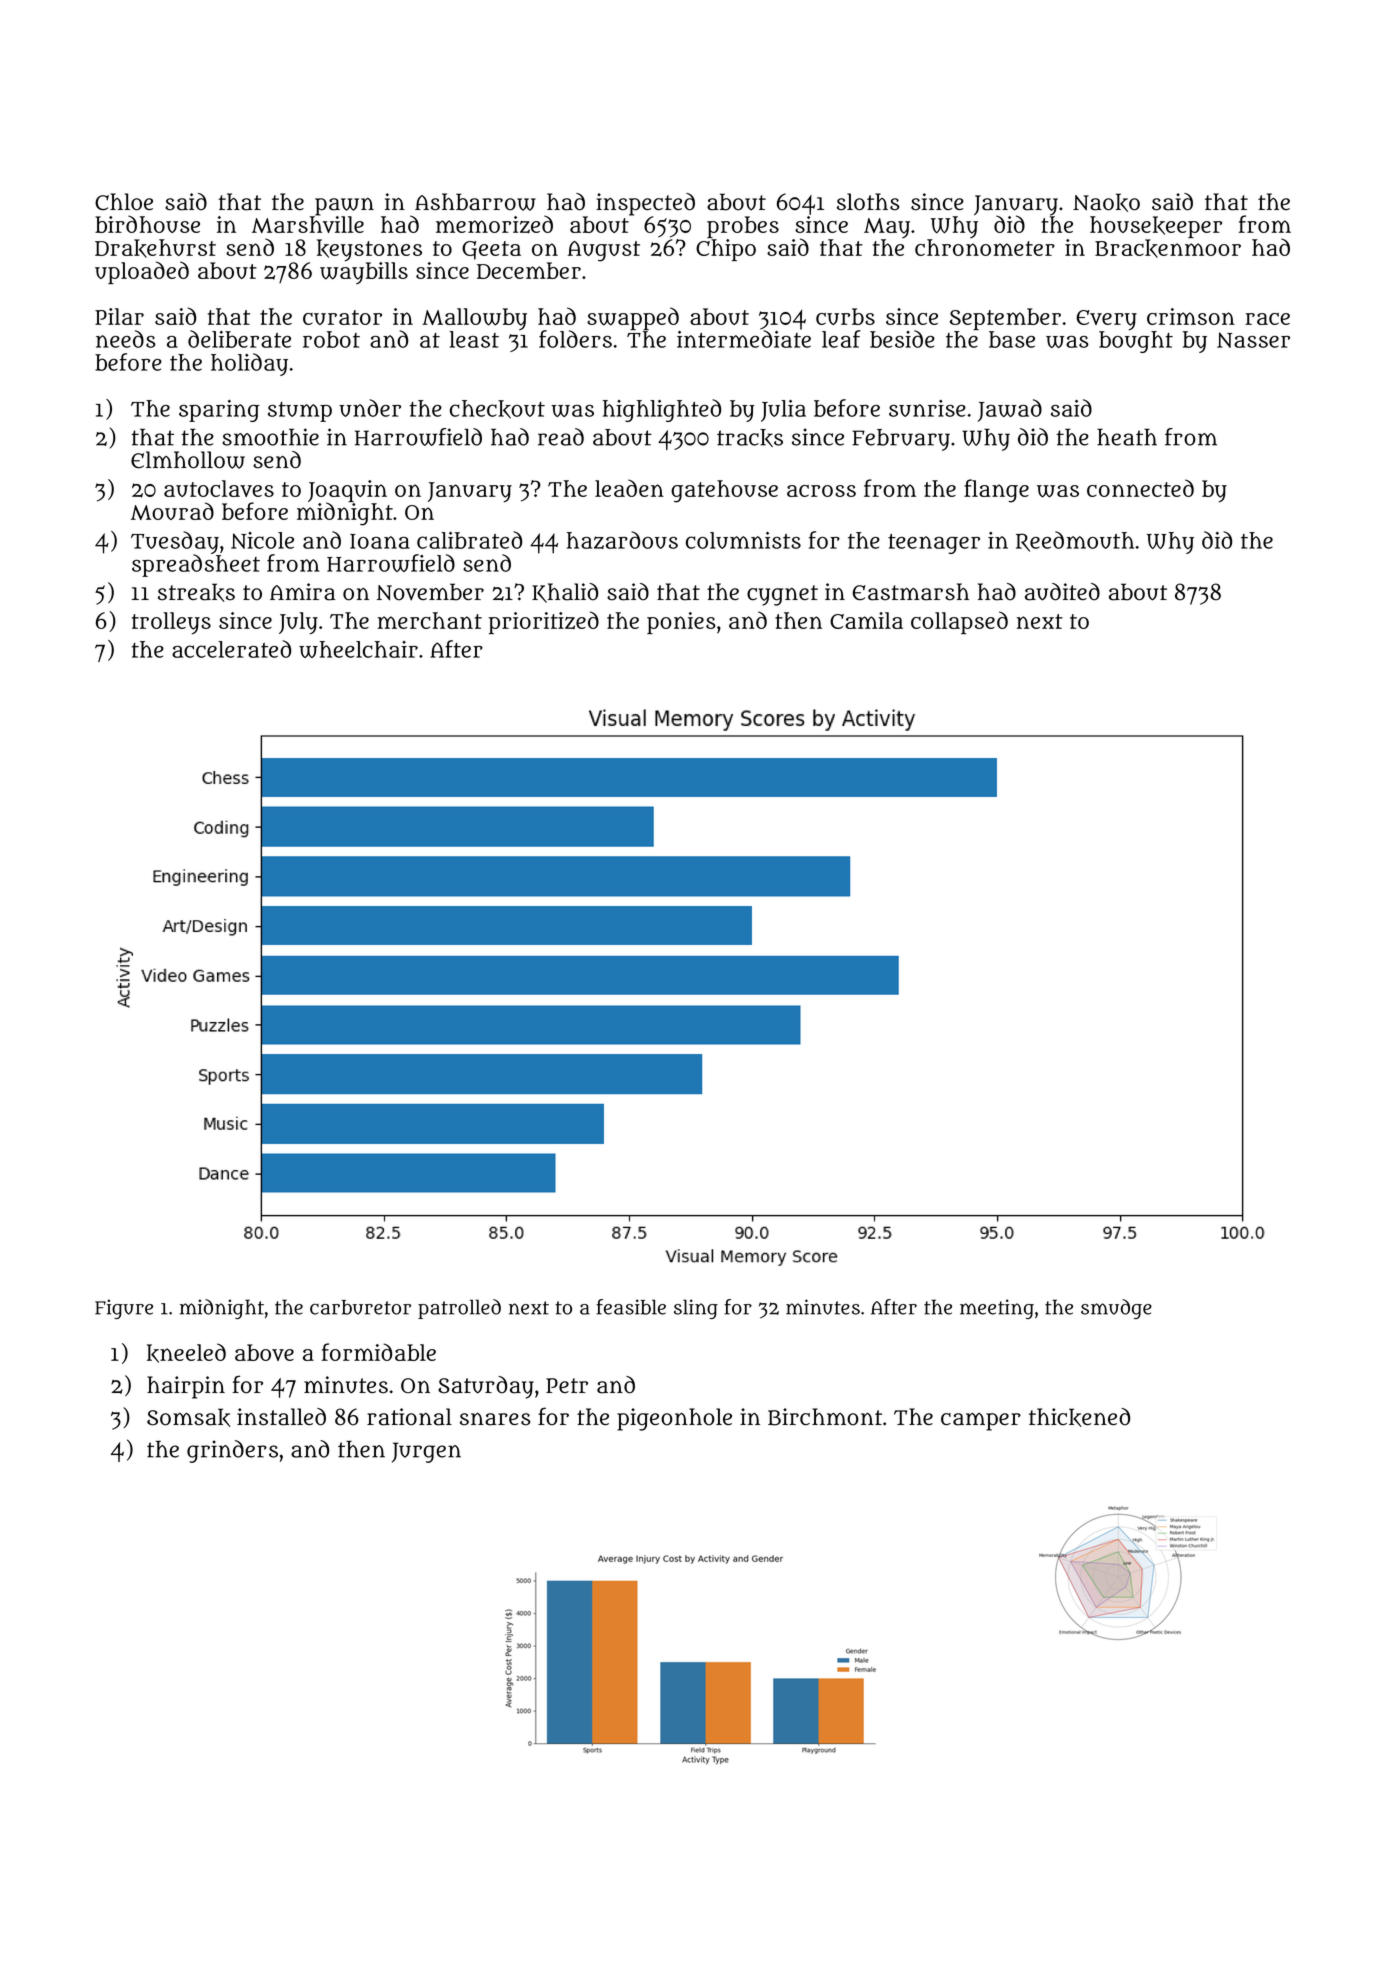 This page has height=1969, width=1386. I want to click on carburetor, so click(360, 1307).
